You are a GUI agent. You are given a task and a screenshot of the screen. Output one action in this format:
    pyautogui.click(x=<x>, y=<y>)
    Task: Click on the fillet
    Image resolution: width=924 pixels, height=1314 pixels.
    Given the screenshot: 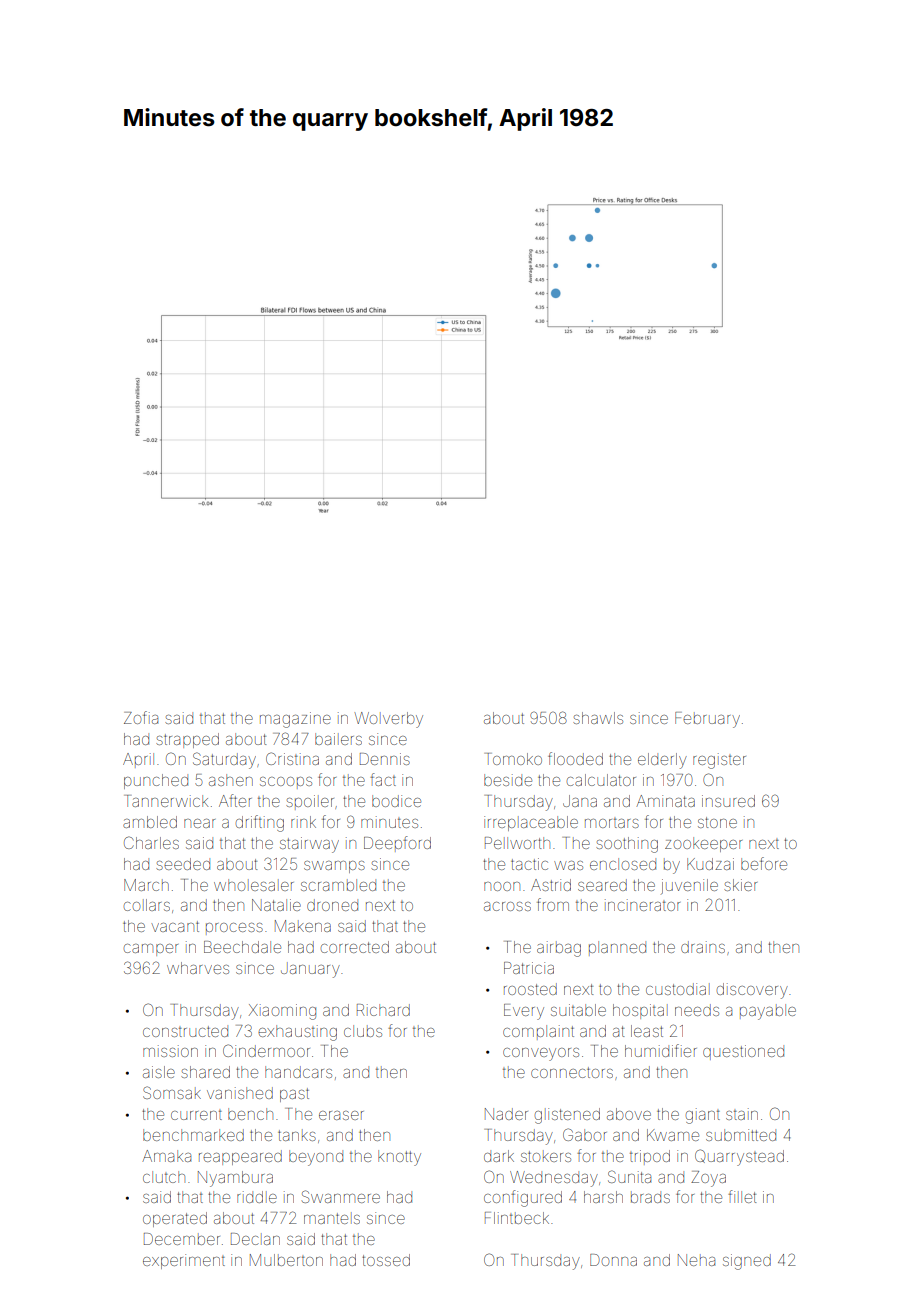 What is the action you would take?
    pyautogui.click(x=742, y=1196)
